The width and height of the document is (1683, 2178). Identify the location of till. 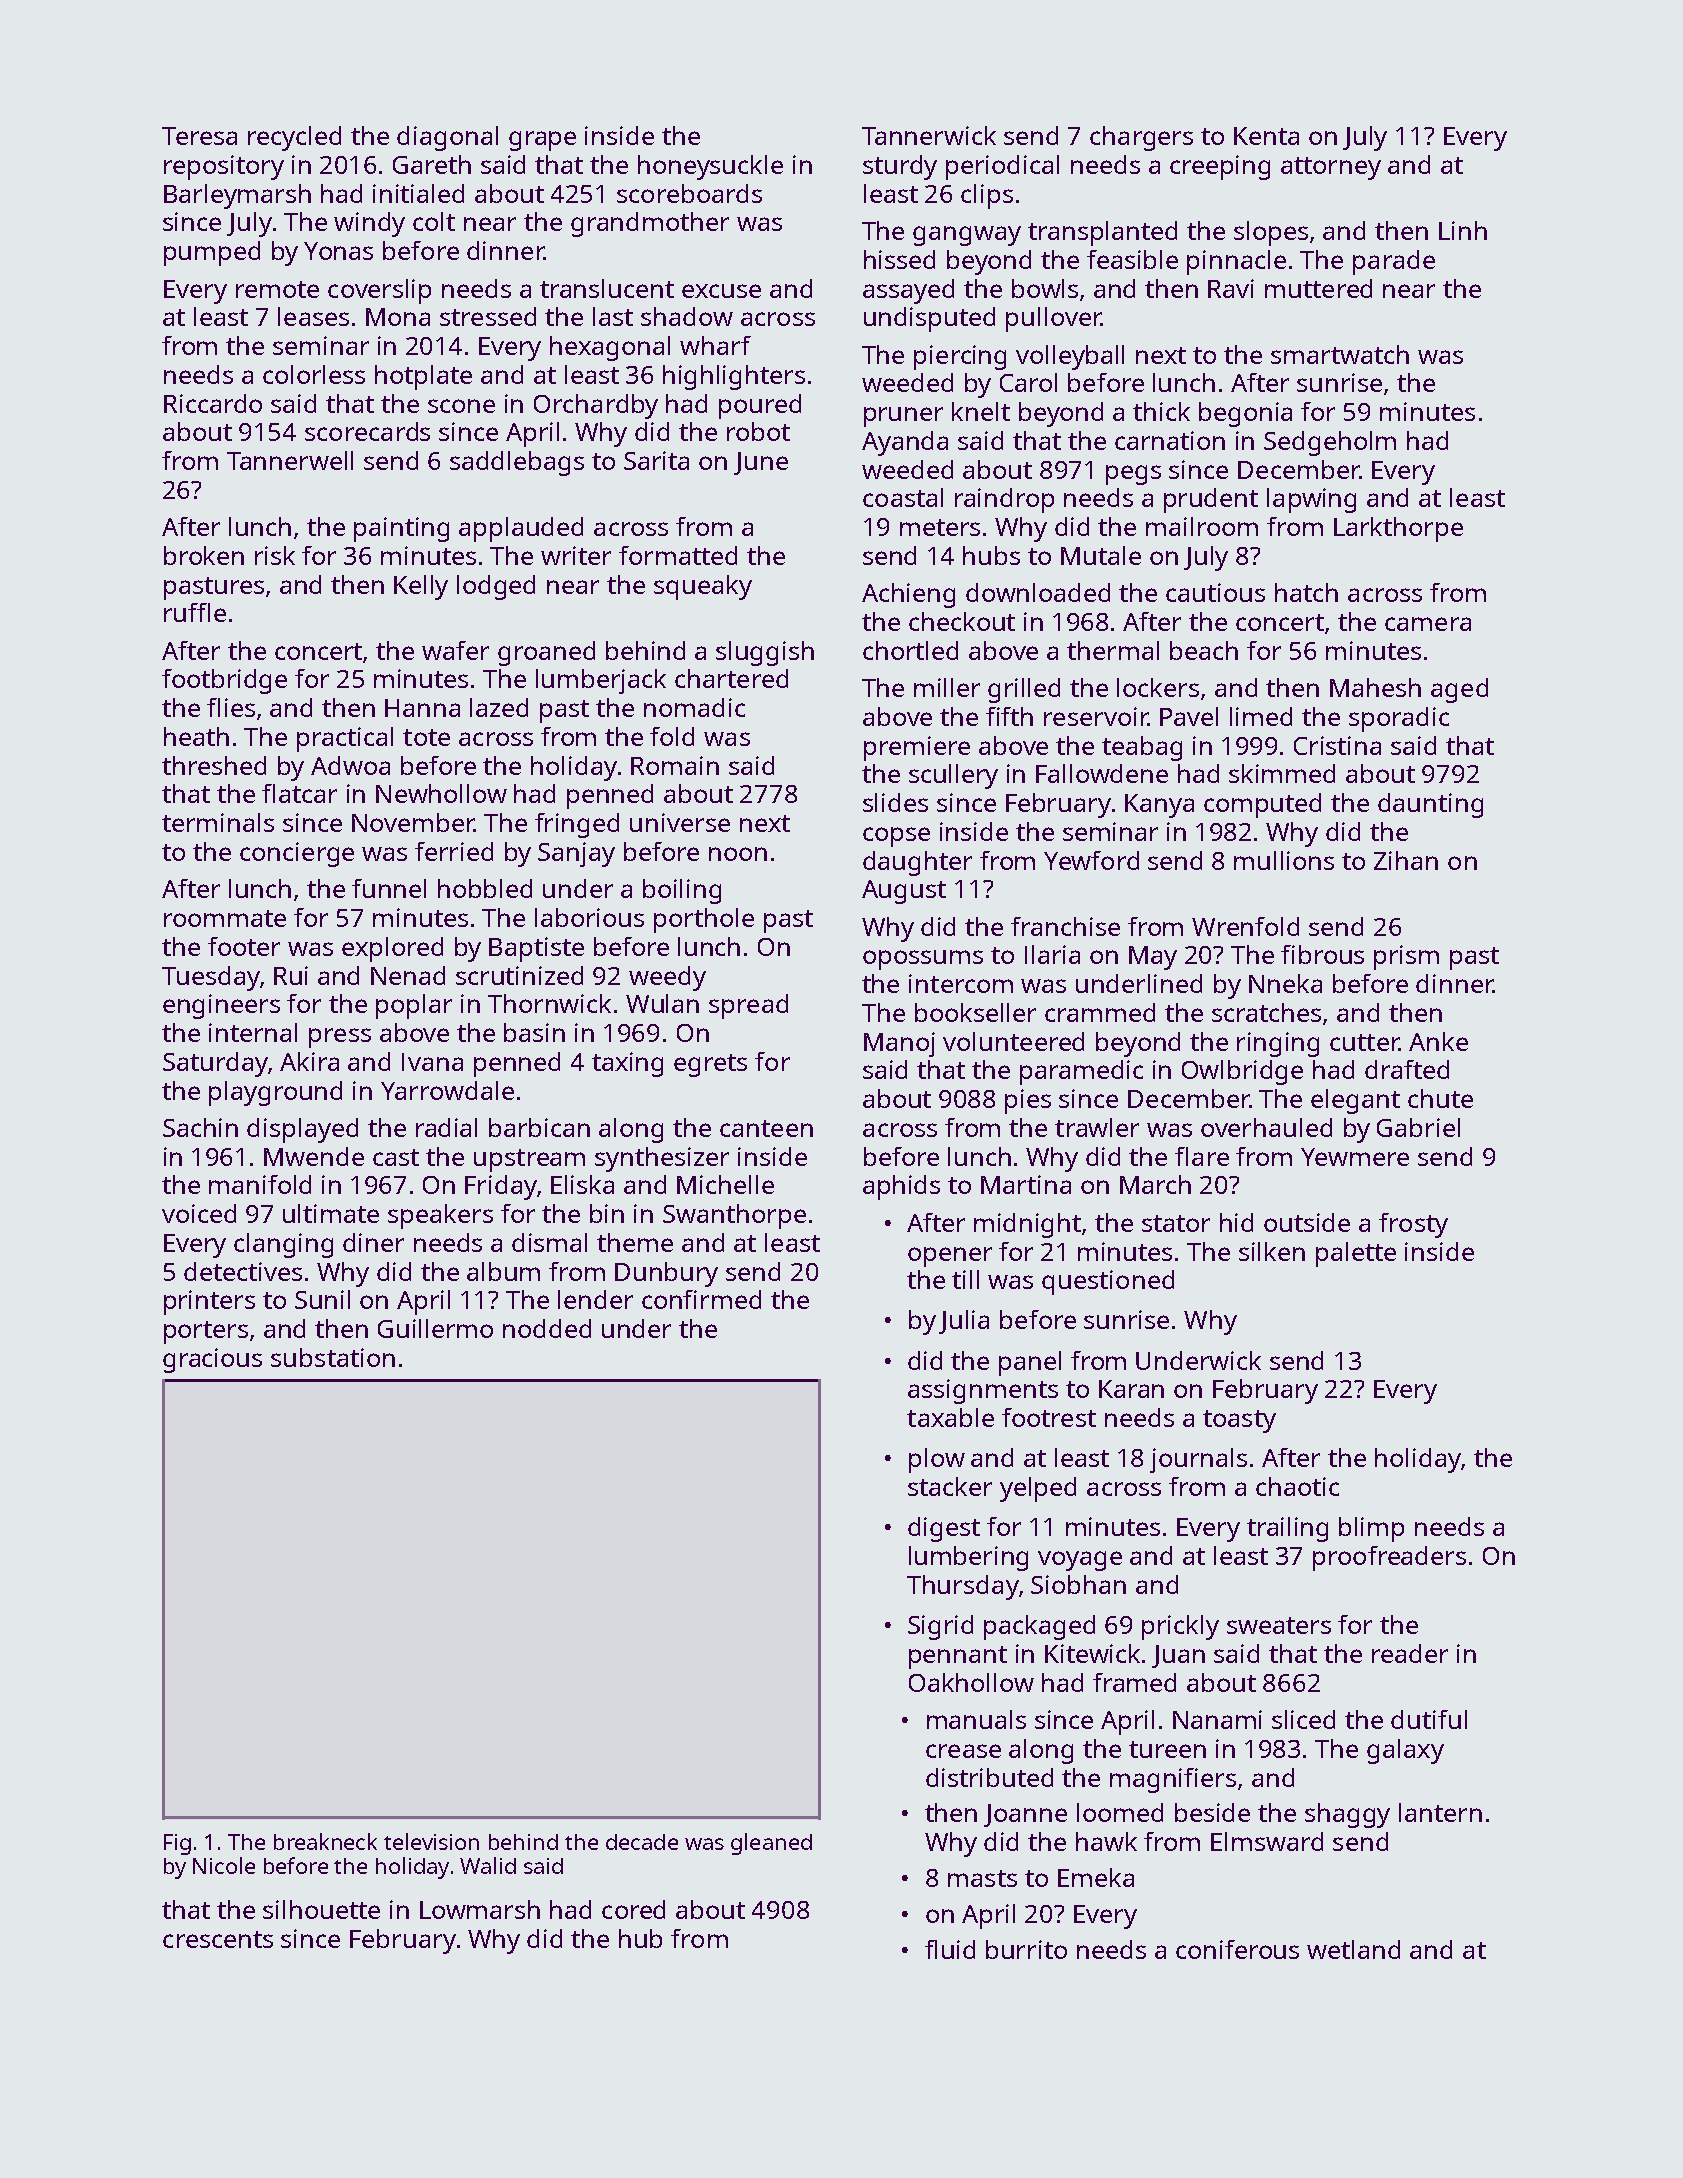
(965, 1279).
